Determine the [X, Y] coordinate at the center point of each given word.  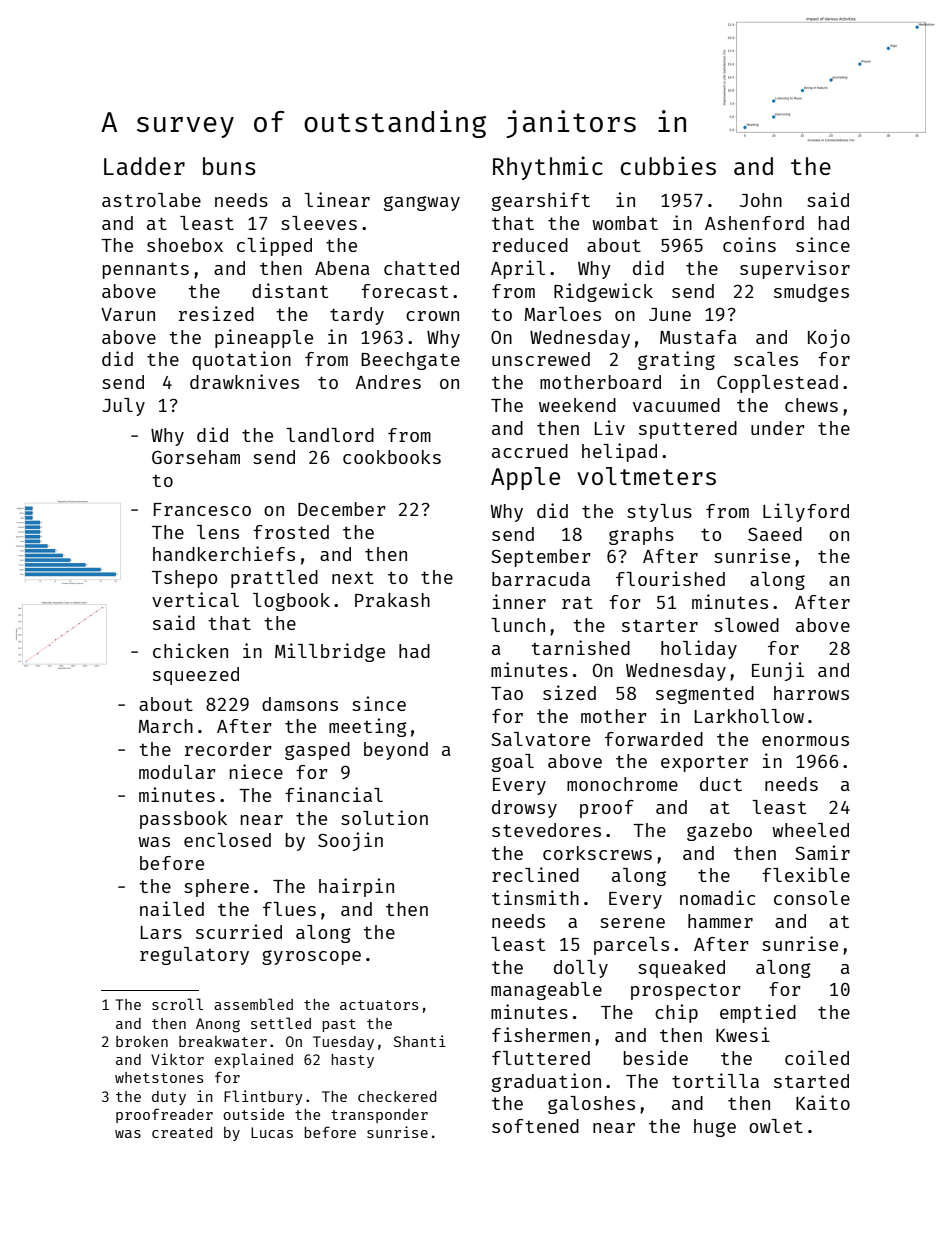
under [778, 428]
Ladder [144, 166]
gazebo [719, 832]
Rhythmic [548, 168]
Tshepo [184, 579]
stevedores [546, 830]
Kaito [823, 1102]
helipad [619, 452]
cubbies [668, 165]
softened [535, 1126]
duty [169, 1098]
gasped [317, 751]
